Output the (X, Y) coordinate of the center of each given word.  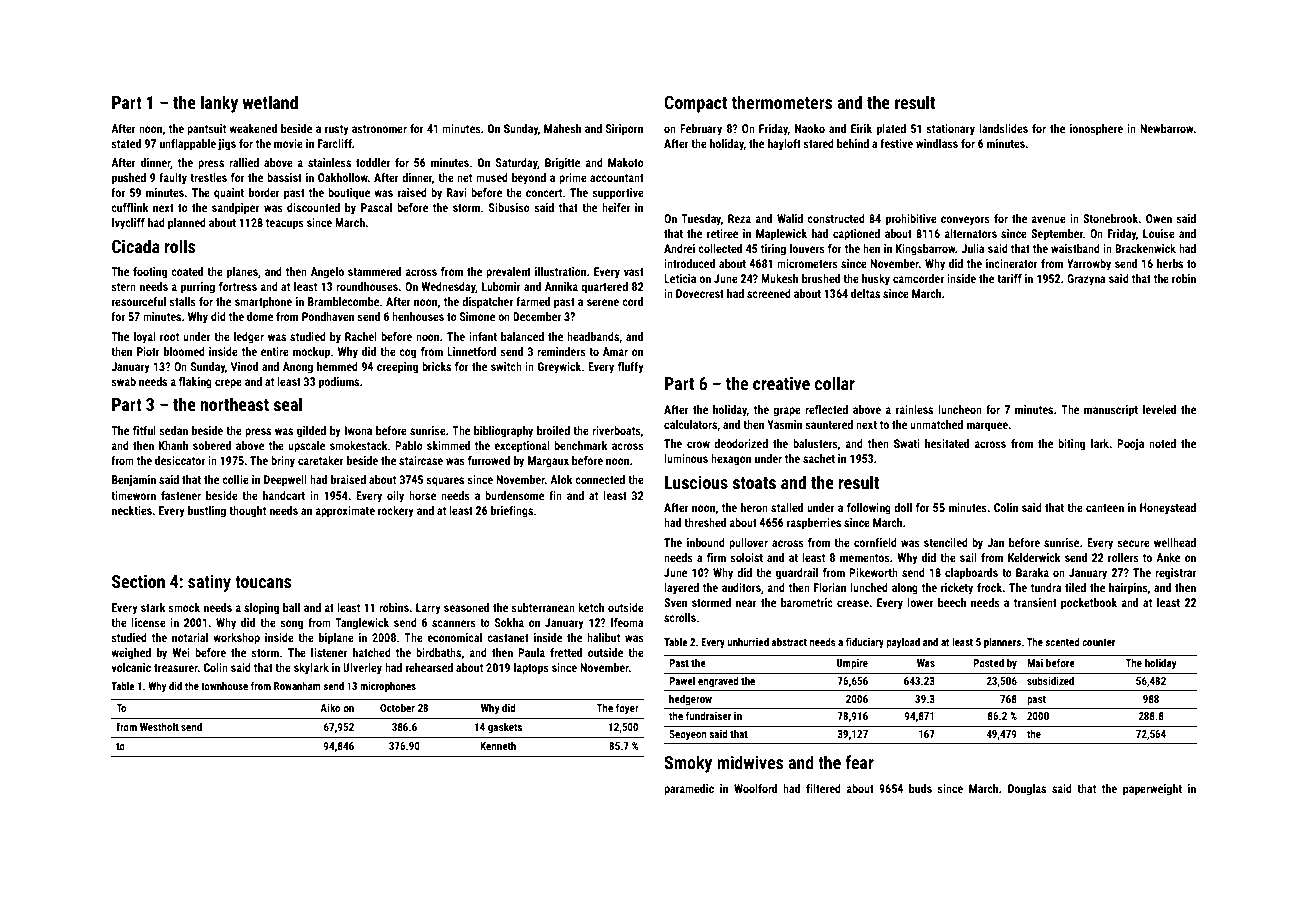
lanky (219, 104)
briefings (512, 512)
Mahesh (562, 128)
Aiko (330, 707)
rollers (1123, 557)
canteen (1105, 508)
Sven (675, 602)
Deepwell (285, 481)
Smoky (688, 764)
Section (138, 581)
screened (769, 293)
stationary (950, 130)
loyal (145, 338)
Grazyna (1086, 280)
